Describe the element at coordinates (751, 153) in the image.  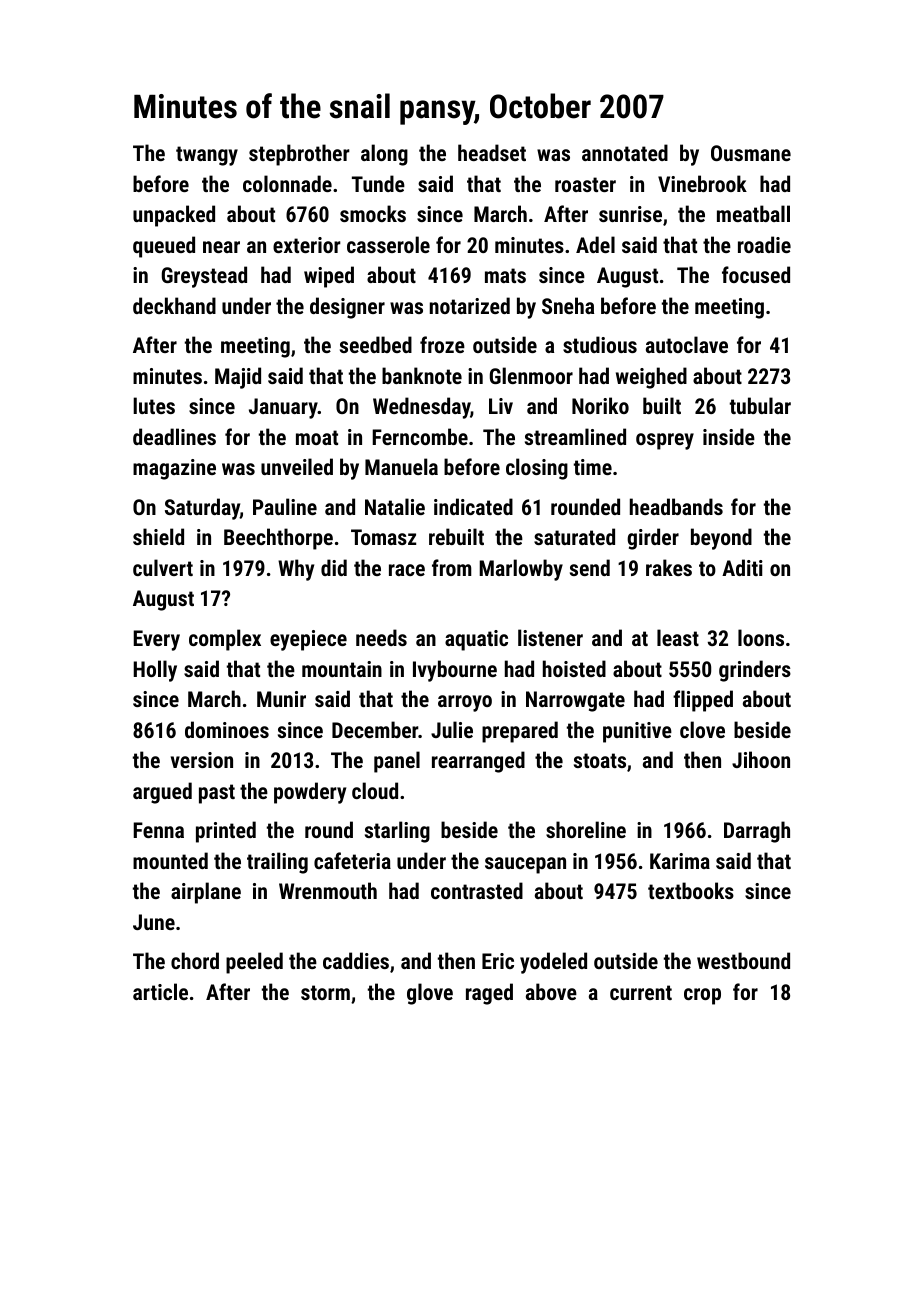
I see `Ousmane` at that location.
